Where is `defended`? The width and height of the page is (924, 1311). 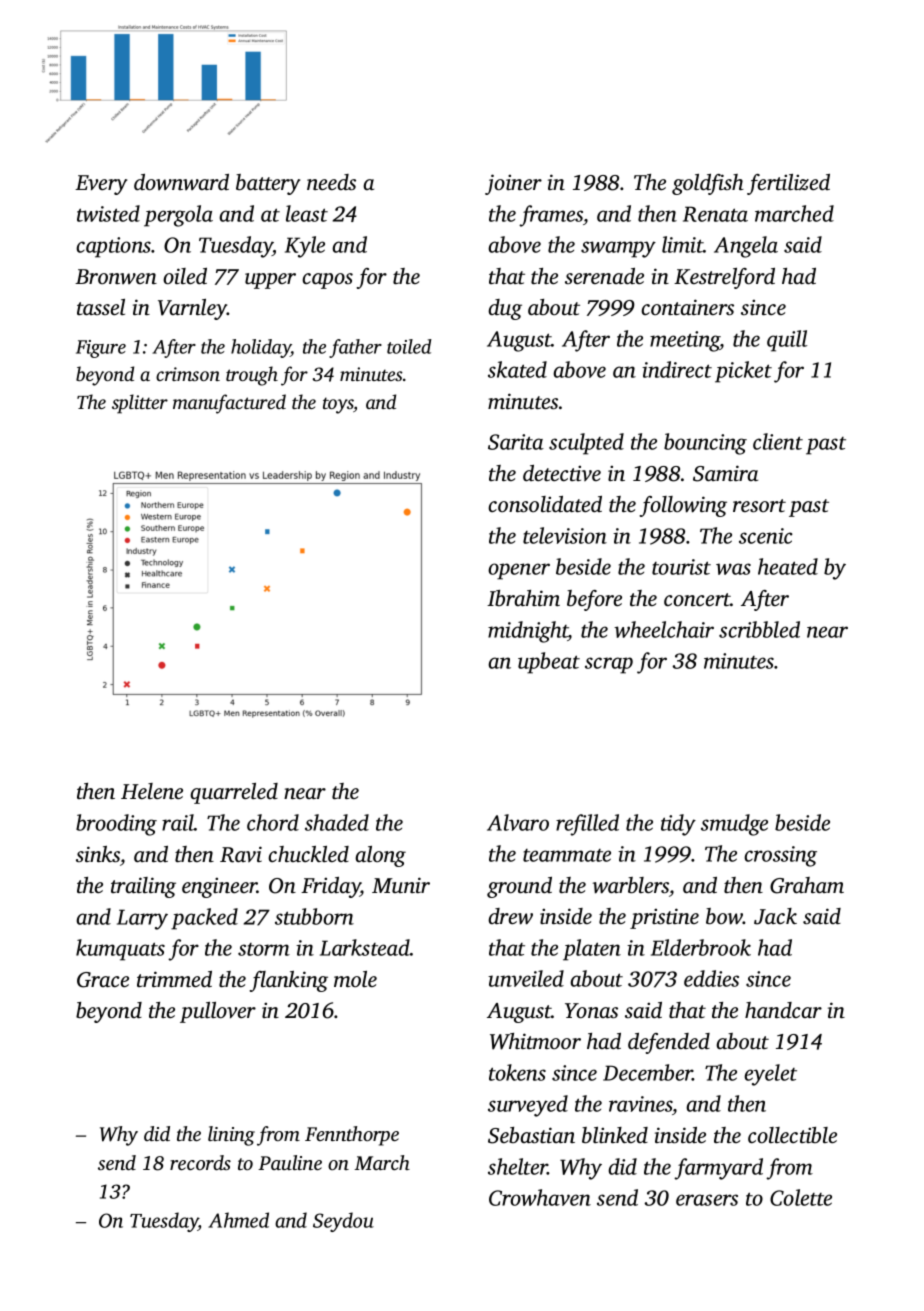
defended is located at coordinates (669, 1043).
